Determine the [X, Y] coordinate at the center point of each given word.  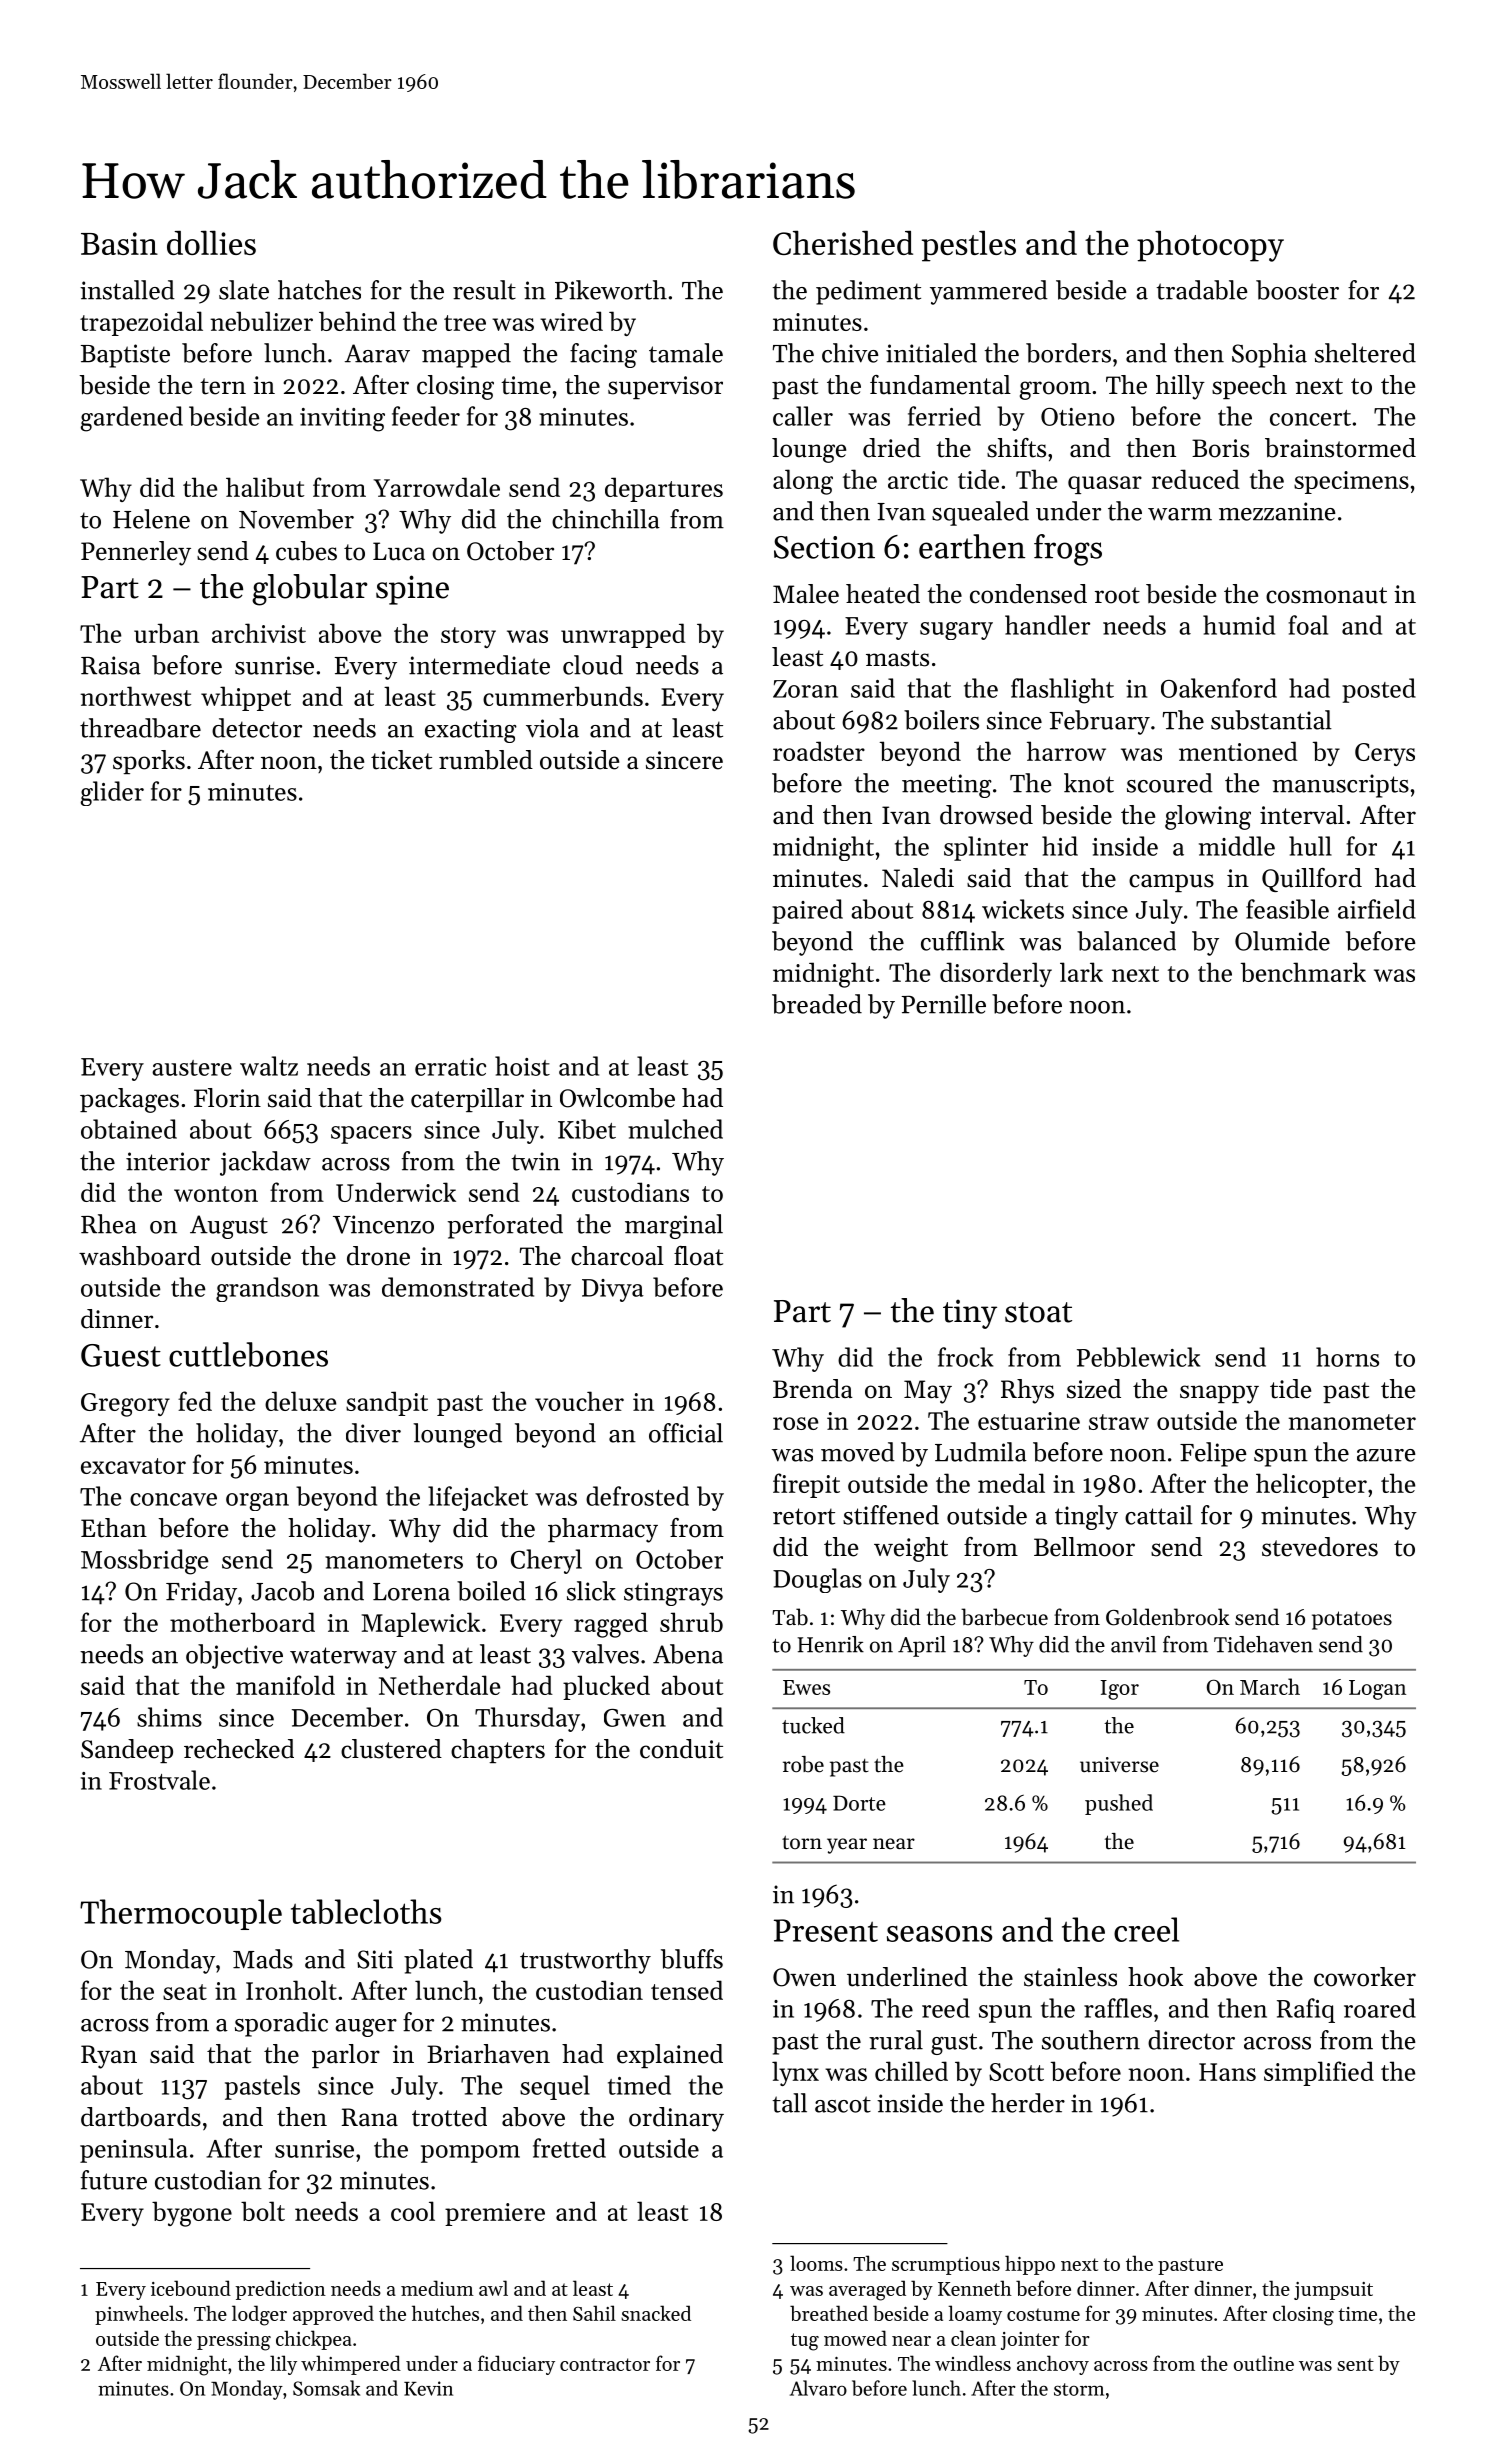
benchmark [1303, 972]
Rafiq [1306, 2010]
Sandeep [127, 1751]
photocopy [1210, 246]
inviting [342, 420]
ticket [401, 760]
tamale [686, 353]
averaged [867, 2290]
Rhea [109, 1224]
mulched [675, 1129]
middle [1237, 846]
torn [802, 1842]
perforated [505, 1226]
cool [413, 2211]
